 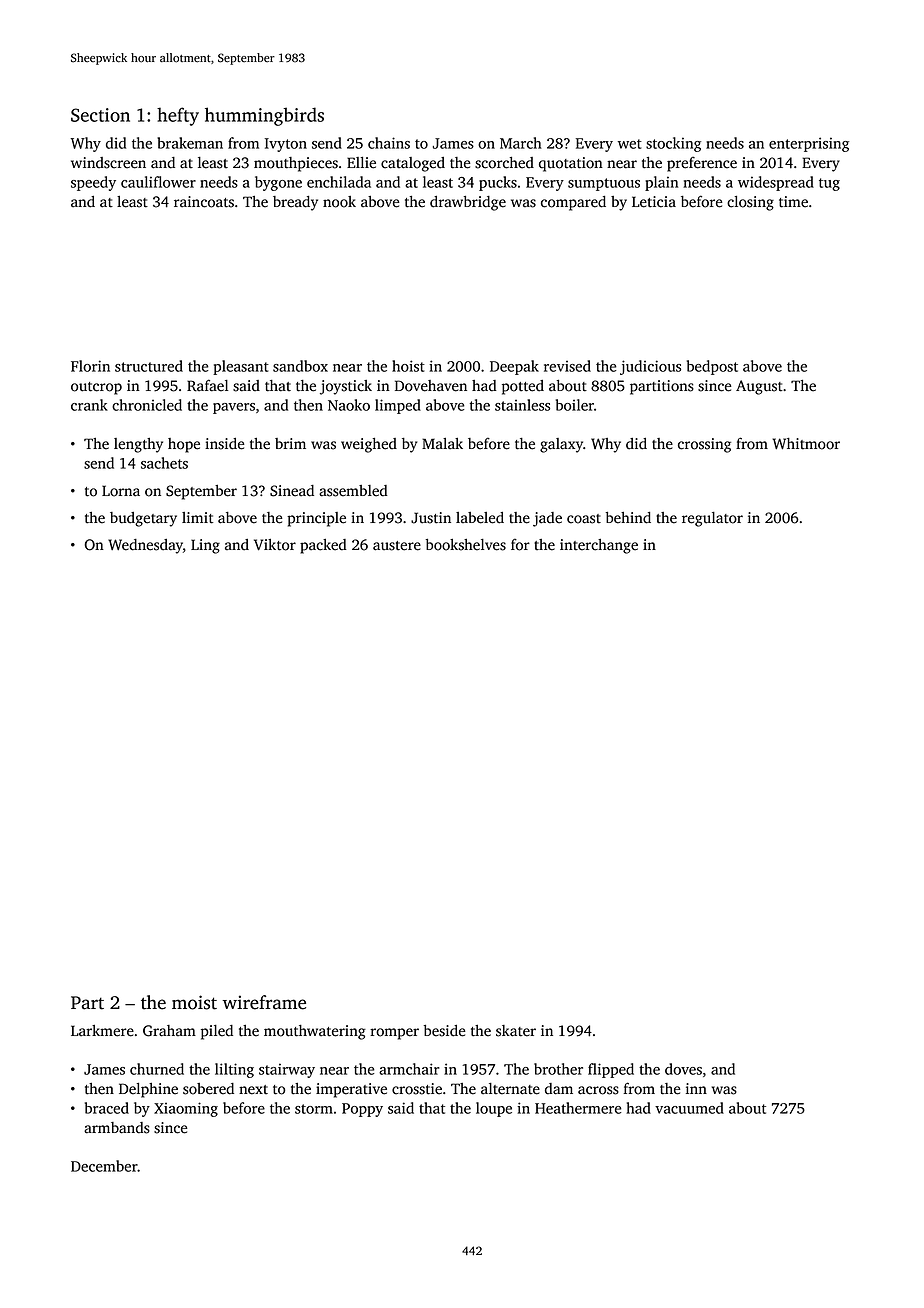 I want to click on moist, so click(x=194, y=1002).
